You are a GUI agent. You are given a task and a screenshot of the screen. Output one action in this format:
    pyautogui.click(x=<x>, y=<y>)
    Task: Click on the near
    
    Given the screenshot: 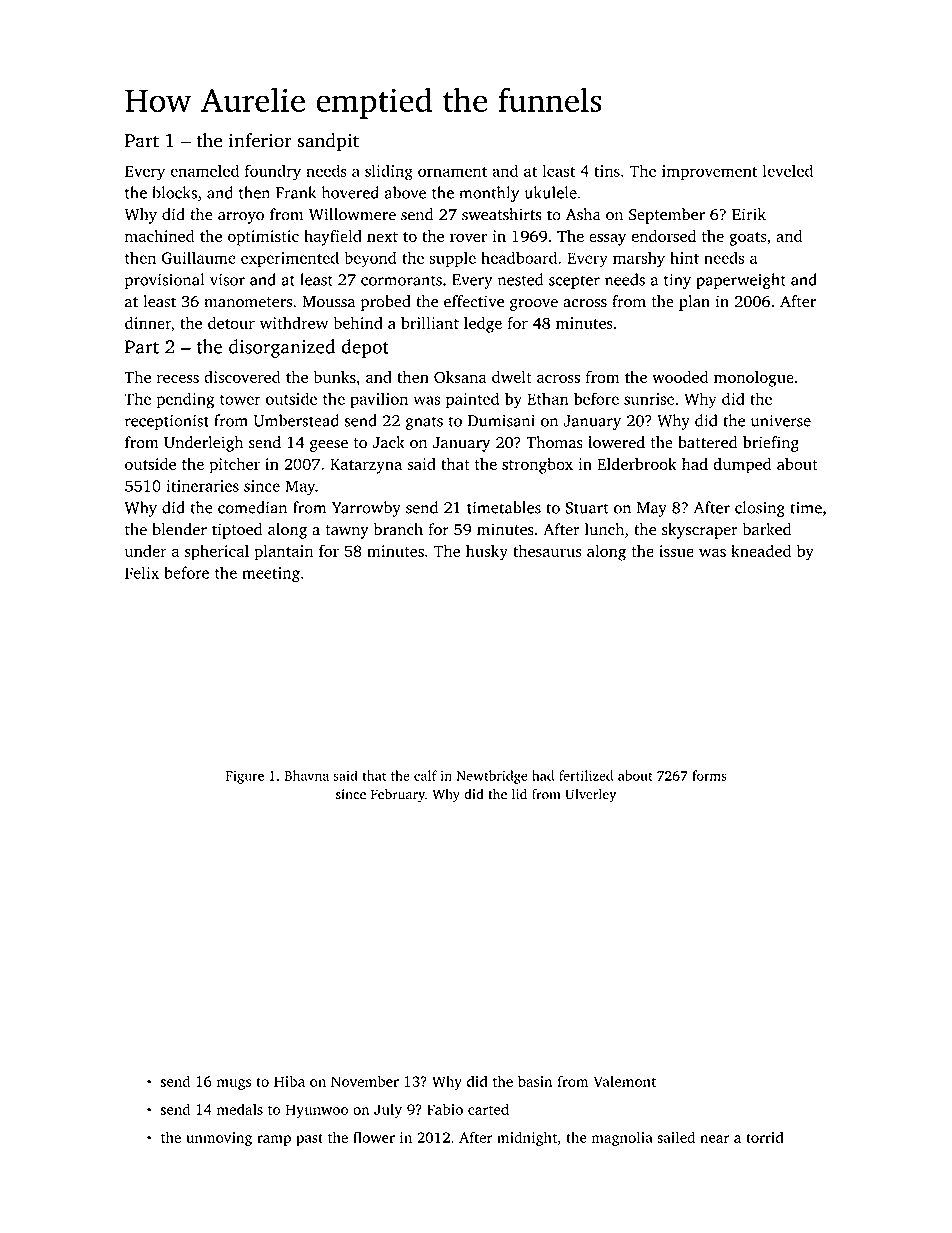 What is the action you would take?
    pyautogui.click(x=715, y=1139)
